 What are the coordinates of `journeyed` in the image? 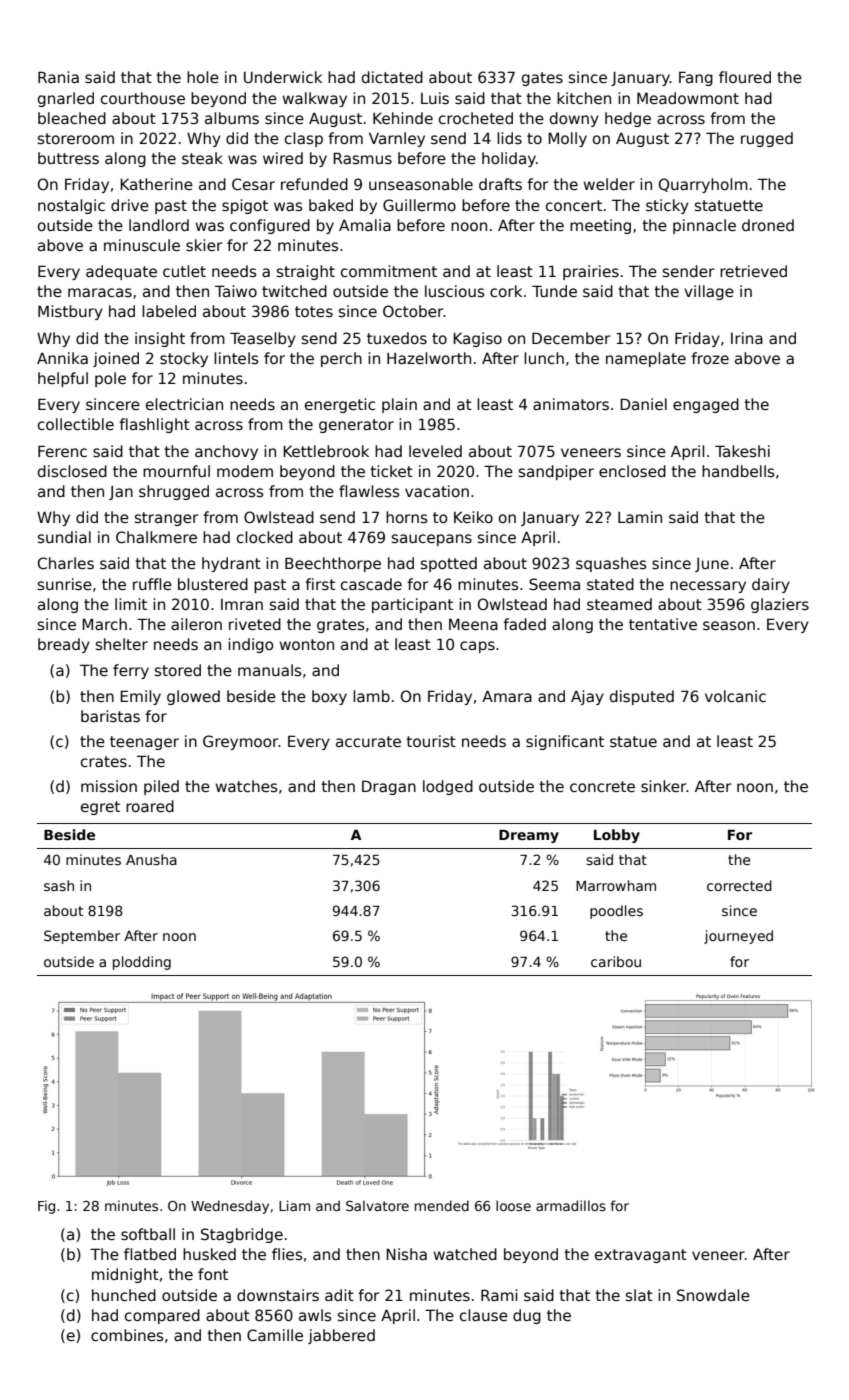 It's located at (738, 937).
